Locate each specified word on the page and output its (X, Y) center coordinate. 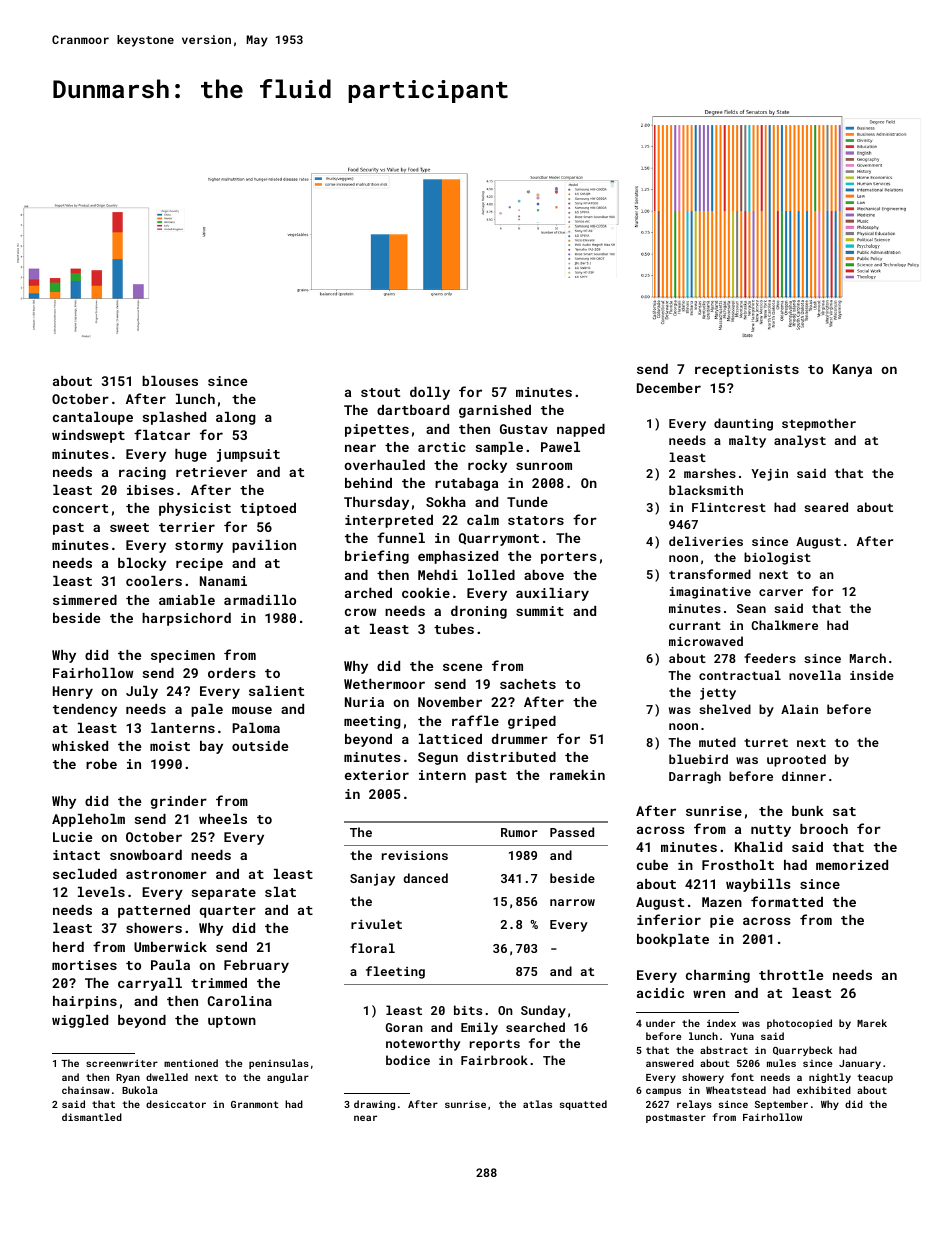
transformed (710, 574)
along (236, 418)
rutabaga (466, 484)
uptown (232, 1022)
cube (652, 865)
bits (468, 1010)
